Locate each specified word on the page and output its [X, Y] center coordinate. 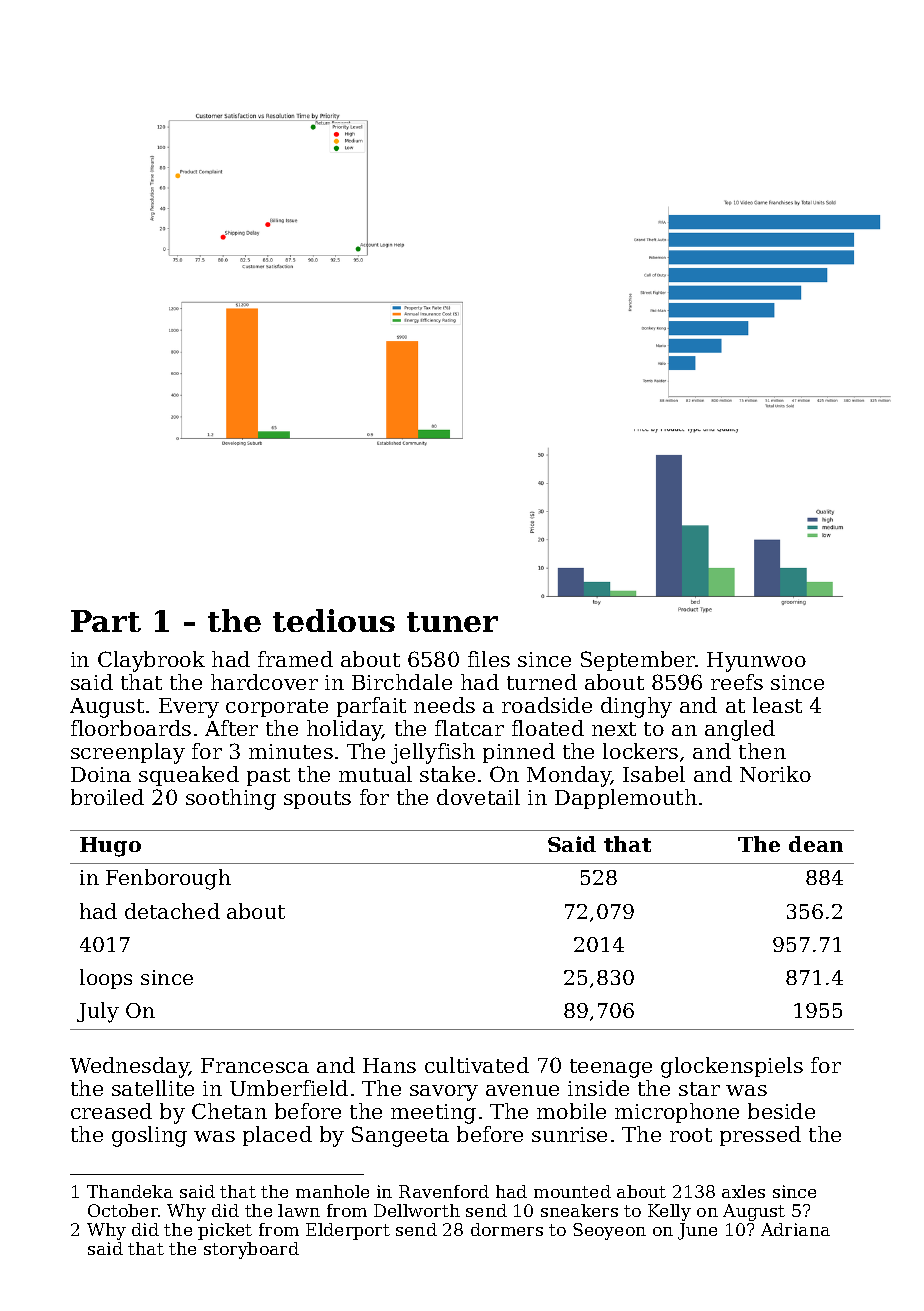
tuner [452, 622]
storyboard [251, 1250]
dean [816, 844]
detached [172, 911]
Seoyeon [609, 1231]
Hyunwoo [756, 662]
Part [106, 621]
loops [106, 979]
